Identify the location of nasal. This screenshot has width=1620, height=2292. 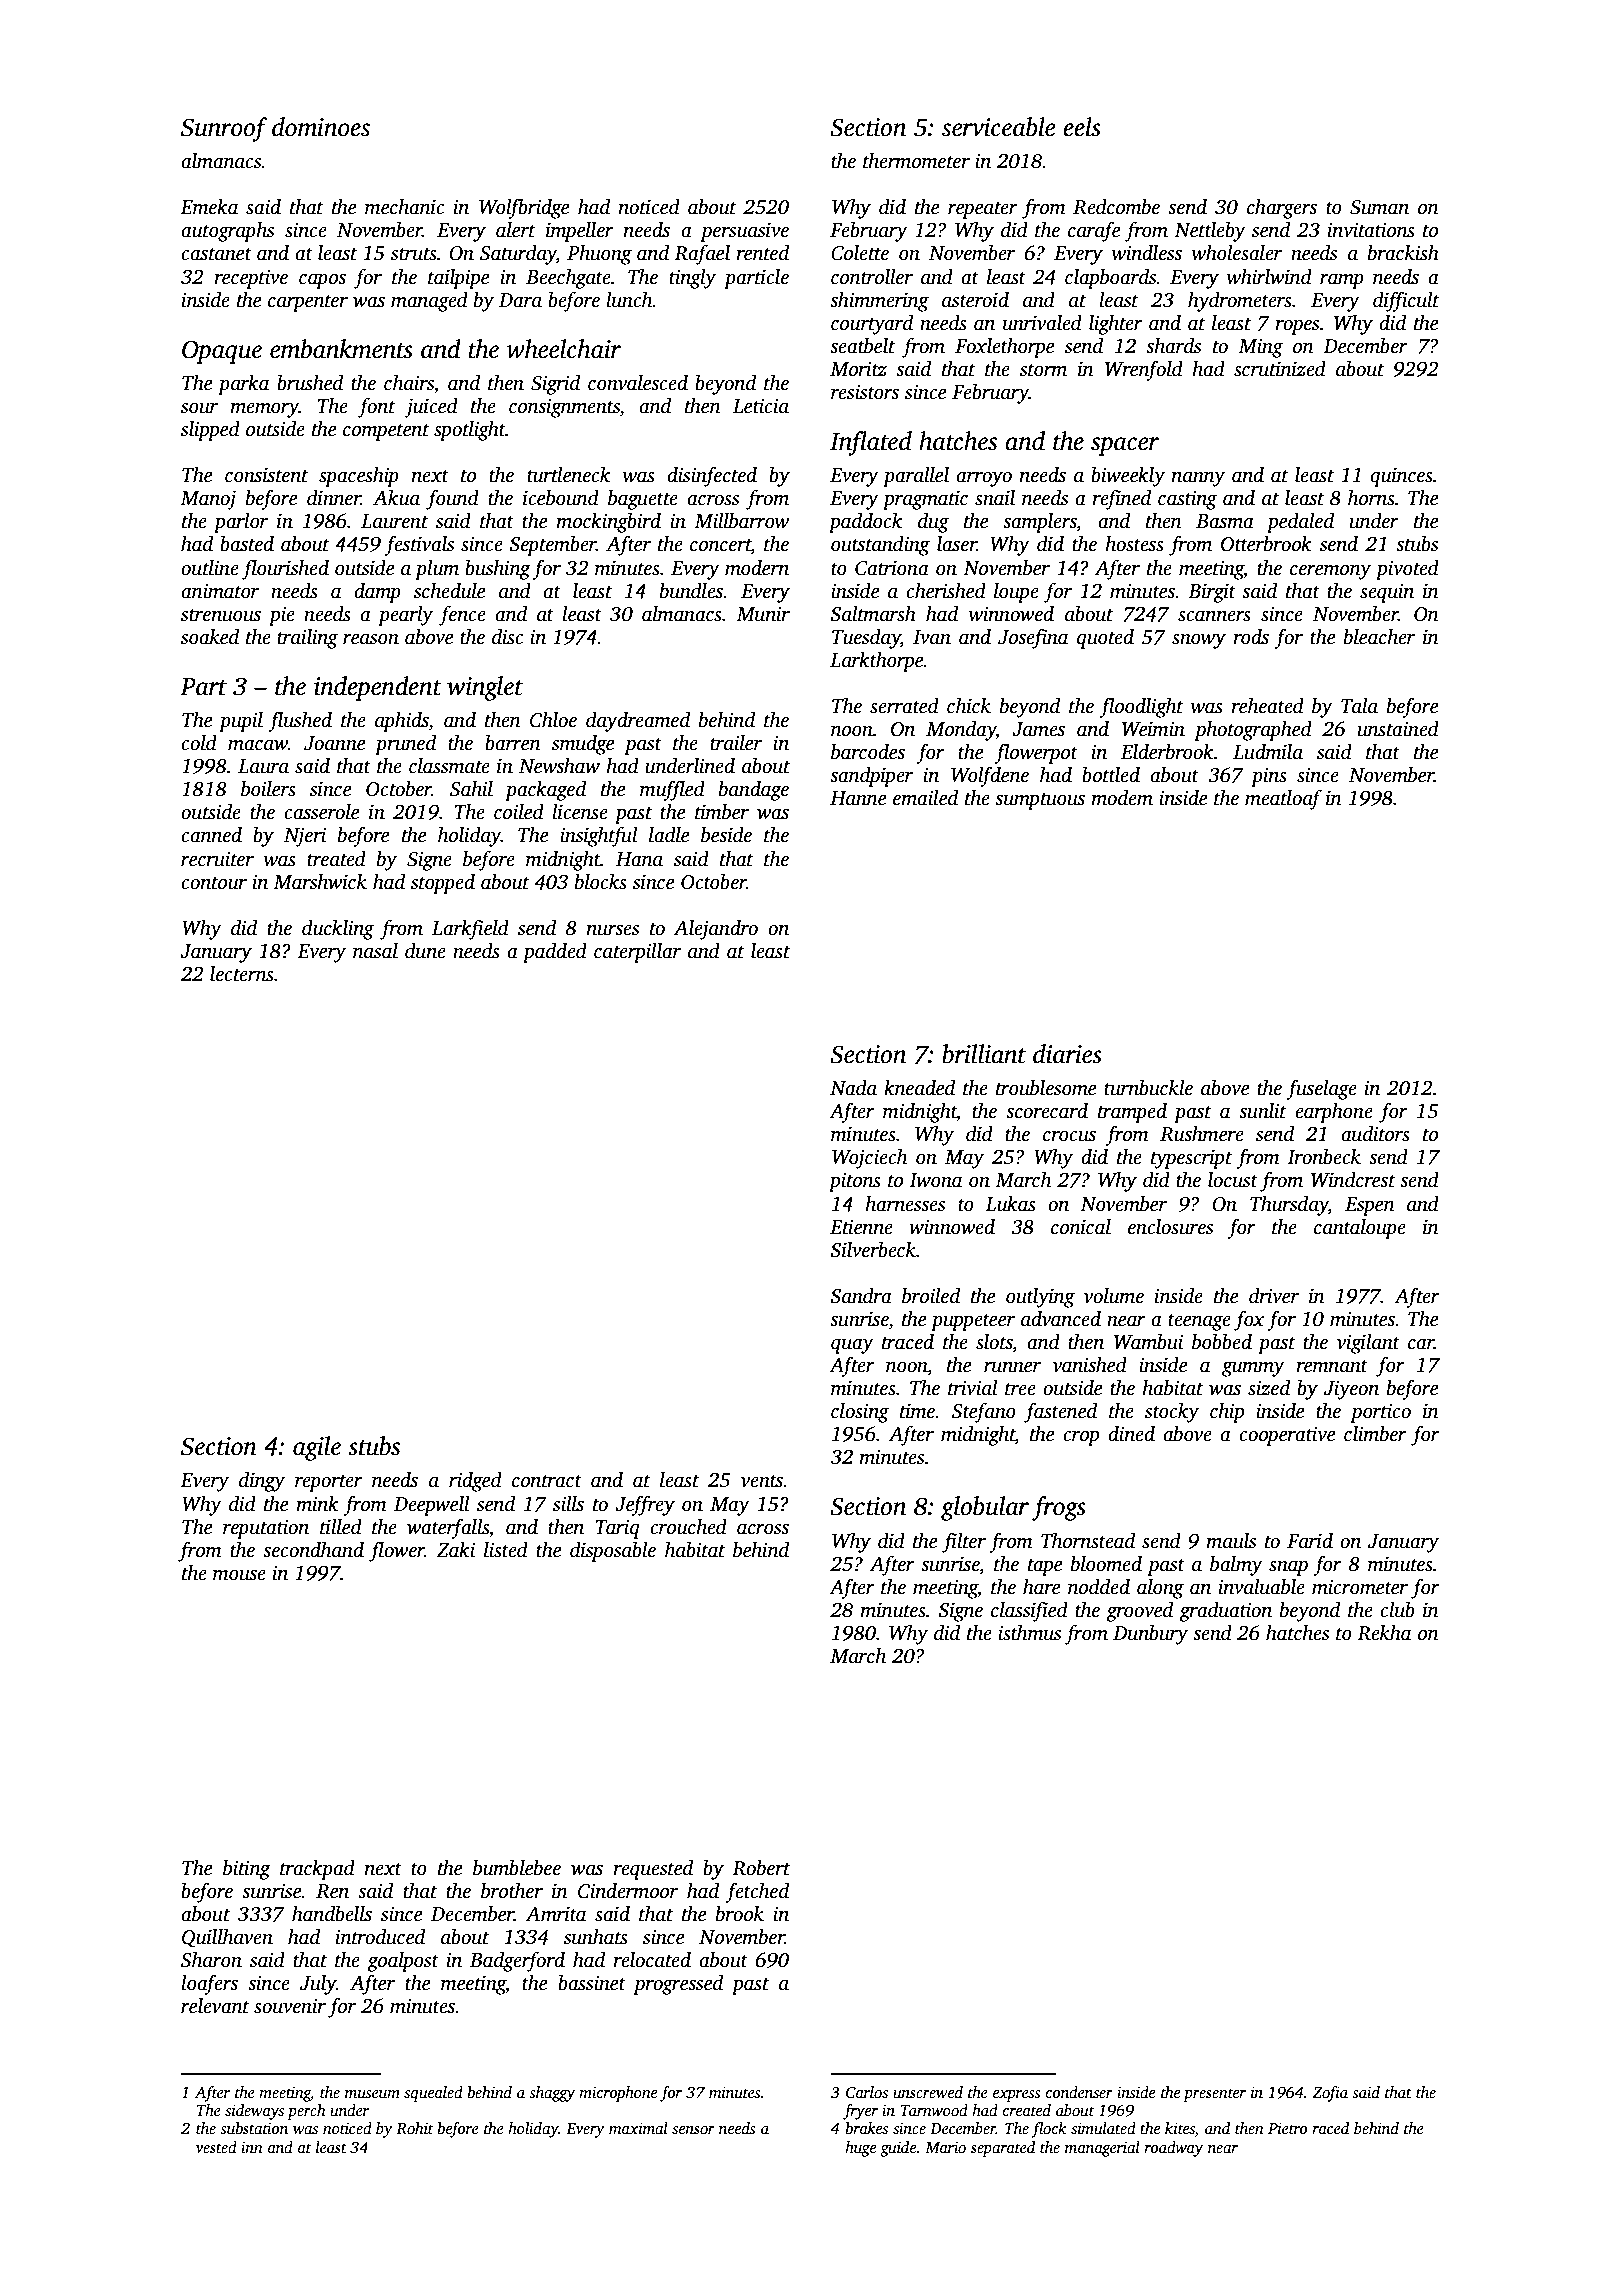
(375, 951).
